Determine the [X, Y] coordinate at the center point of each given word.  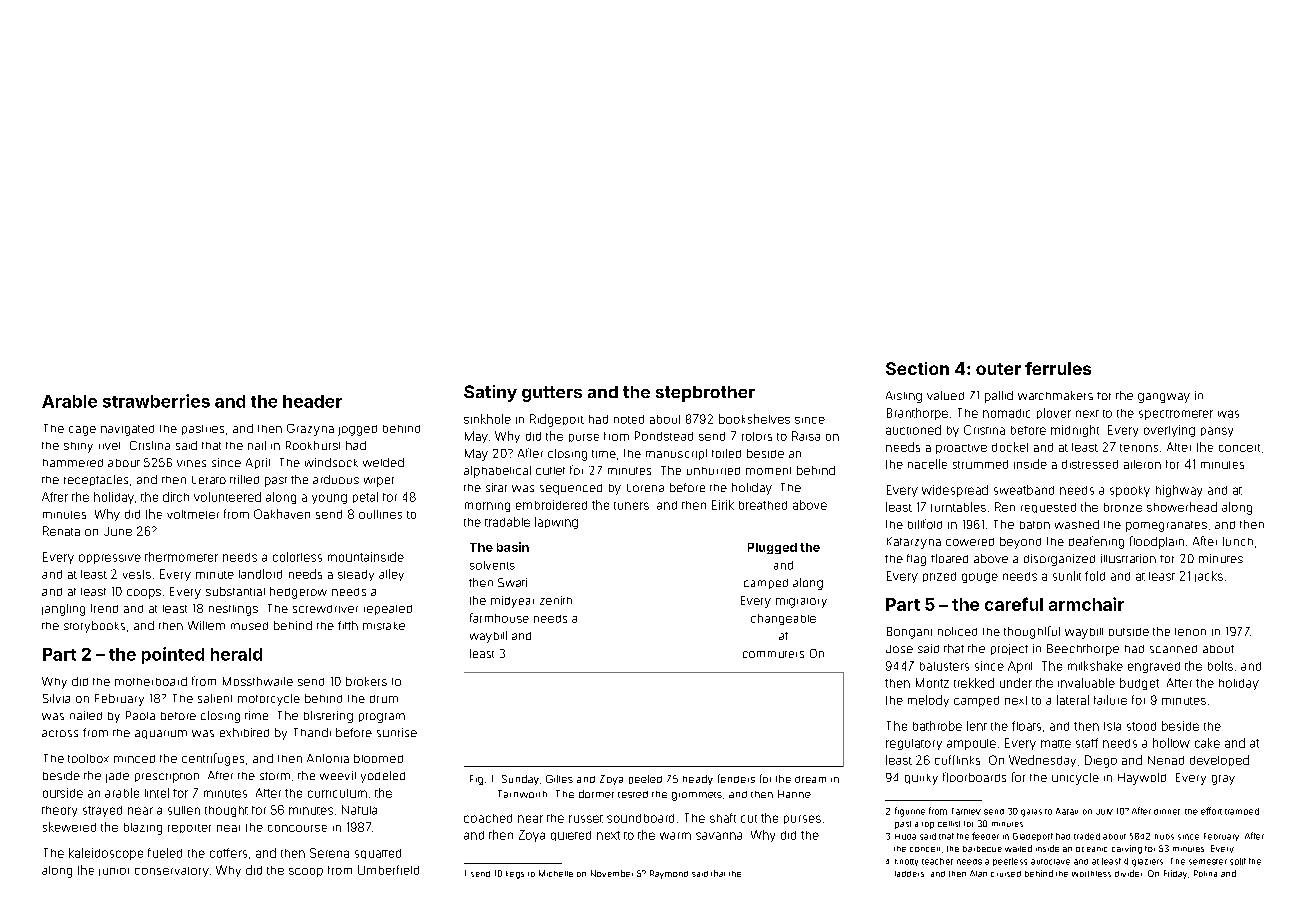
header [312, 401]
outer [998, 369]
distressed [1090, 464]
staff [1087, 743]
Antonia [328, 758]
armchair [1086, 604]
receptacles [96, 480]
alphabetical [497, 472]
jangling [63, 610]
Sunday [520, 780]
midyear [512, 602]
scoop [306, 872]
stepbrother [705, 394]
